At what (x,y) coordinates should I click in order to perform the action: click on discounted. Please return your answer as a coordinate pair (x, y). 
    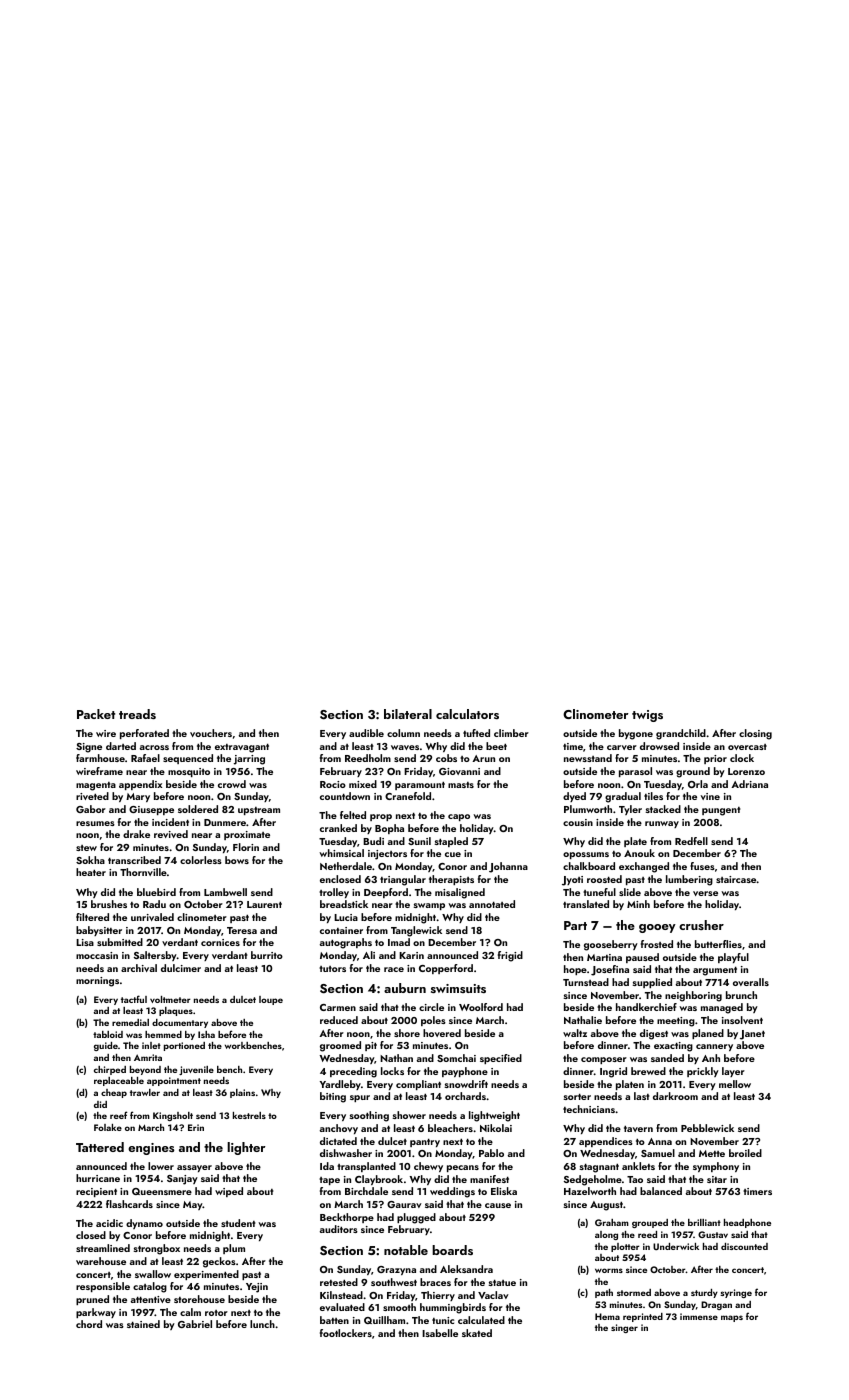
    Looking at the image, I should click on (744, 1246).
